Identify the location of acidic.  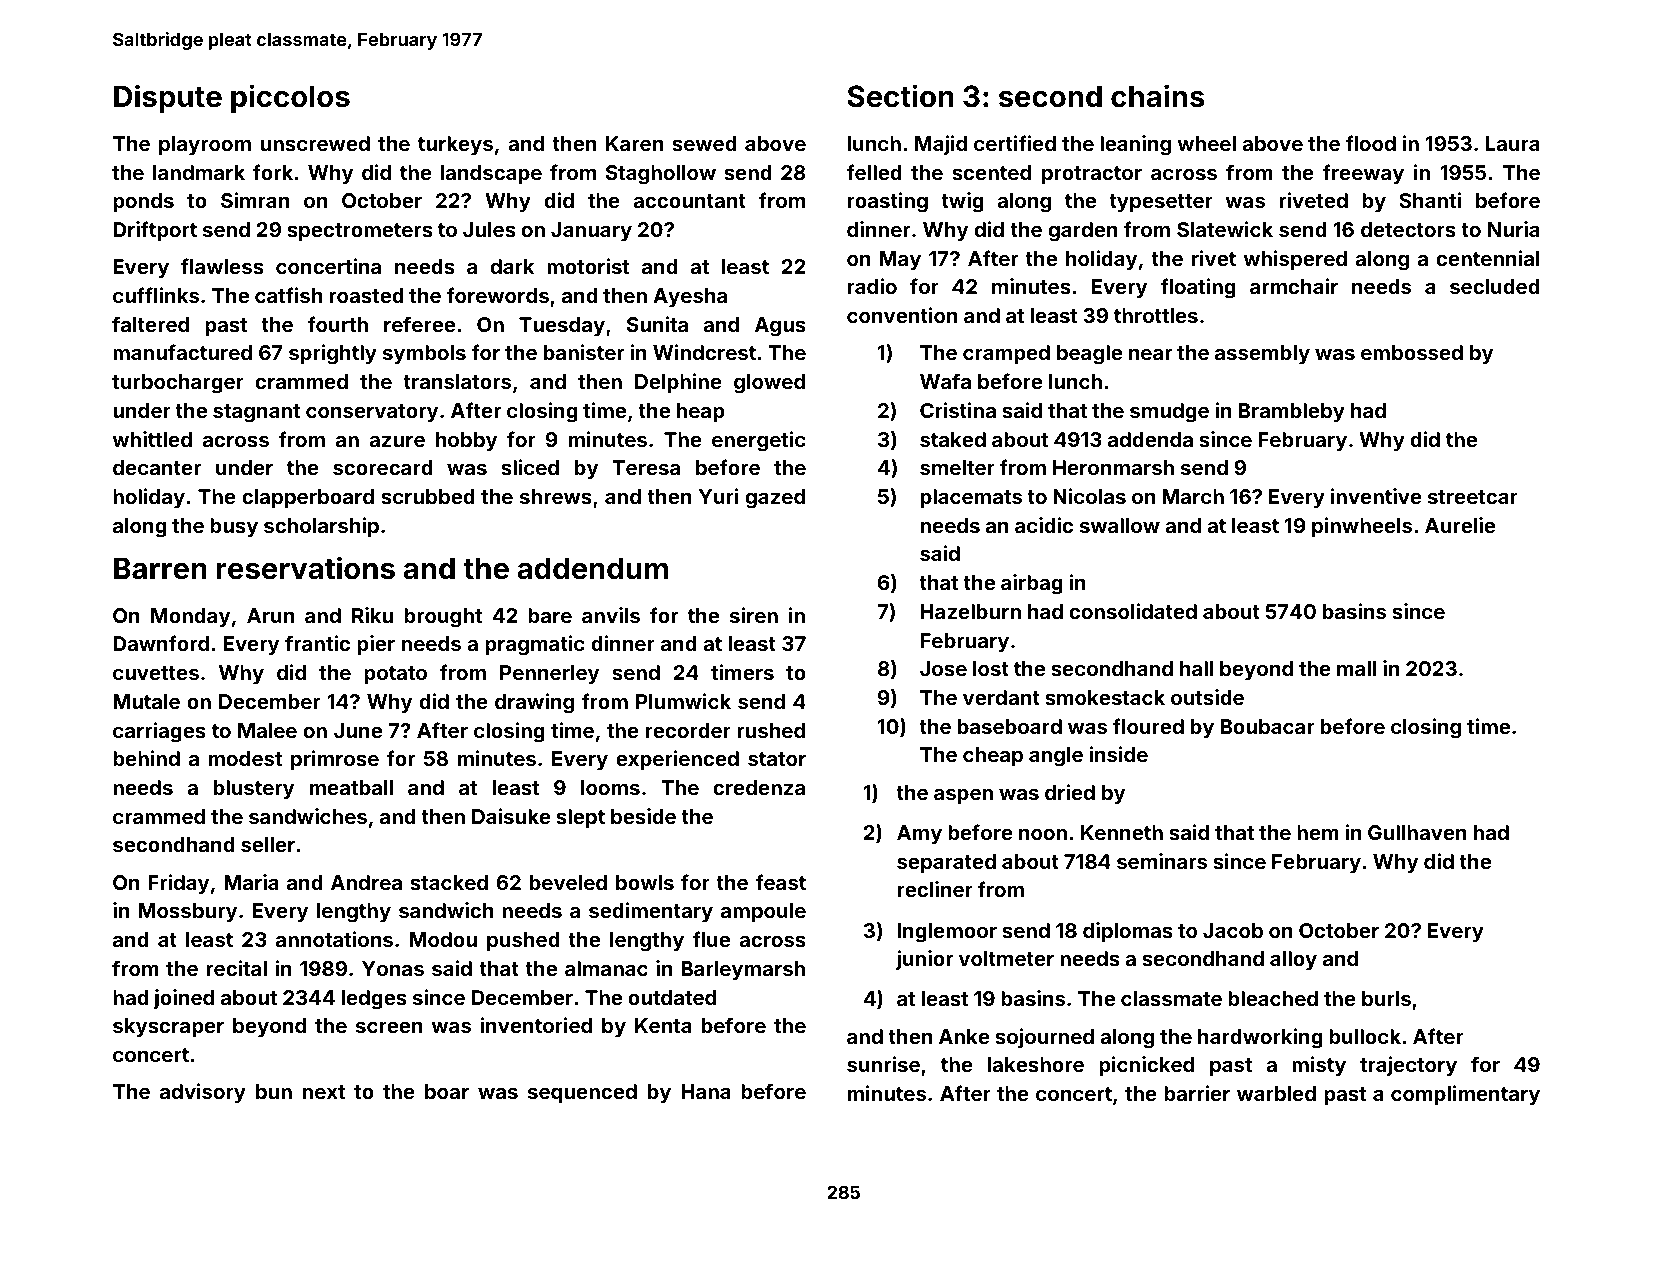
(1044, 525).
